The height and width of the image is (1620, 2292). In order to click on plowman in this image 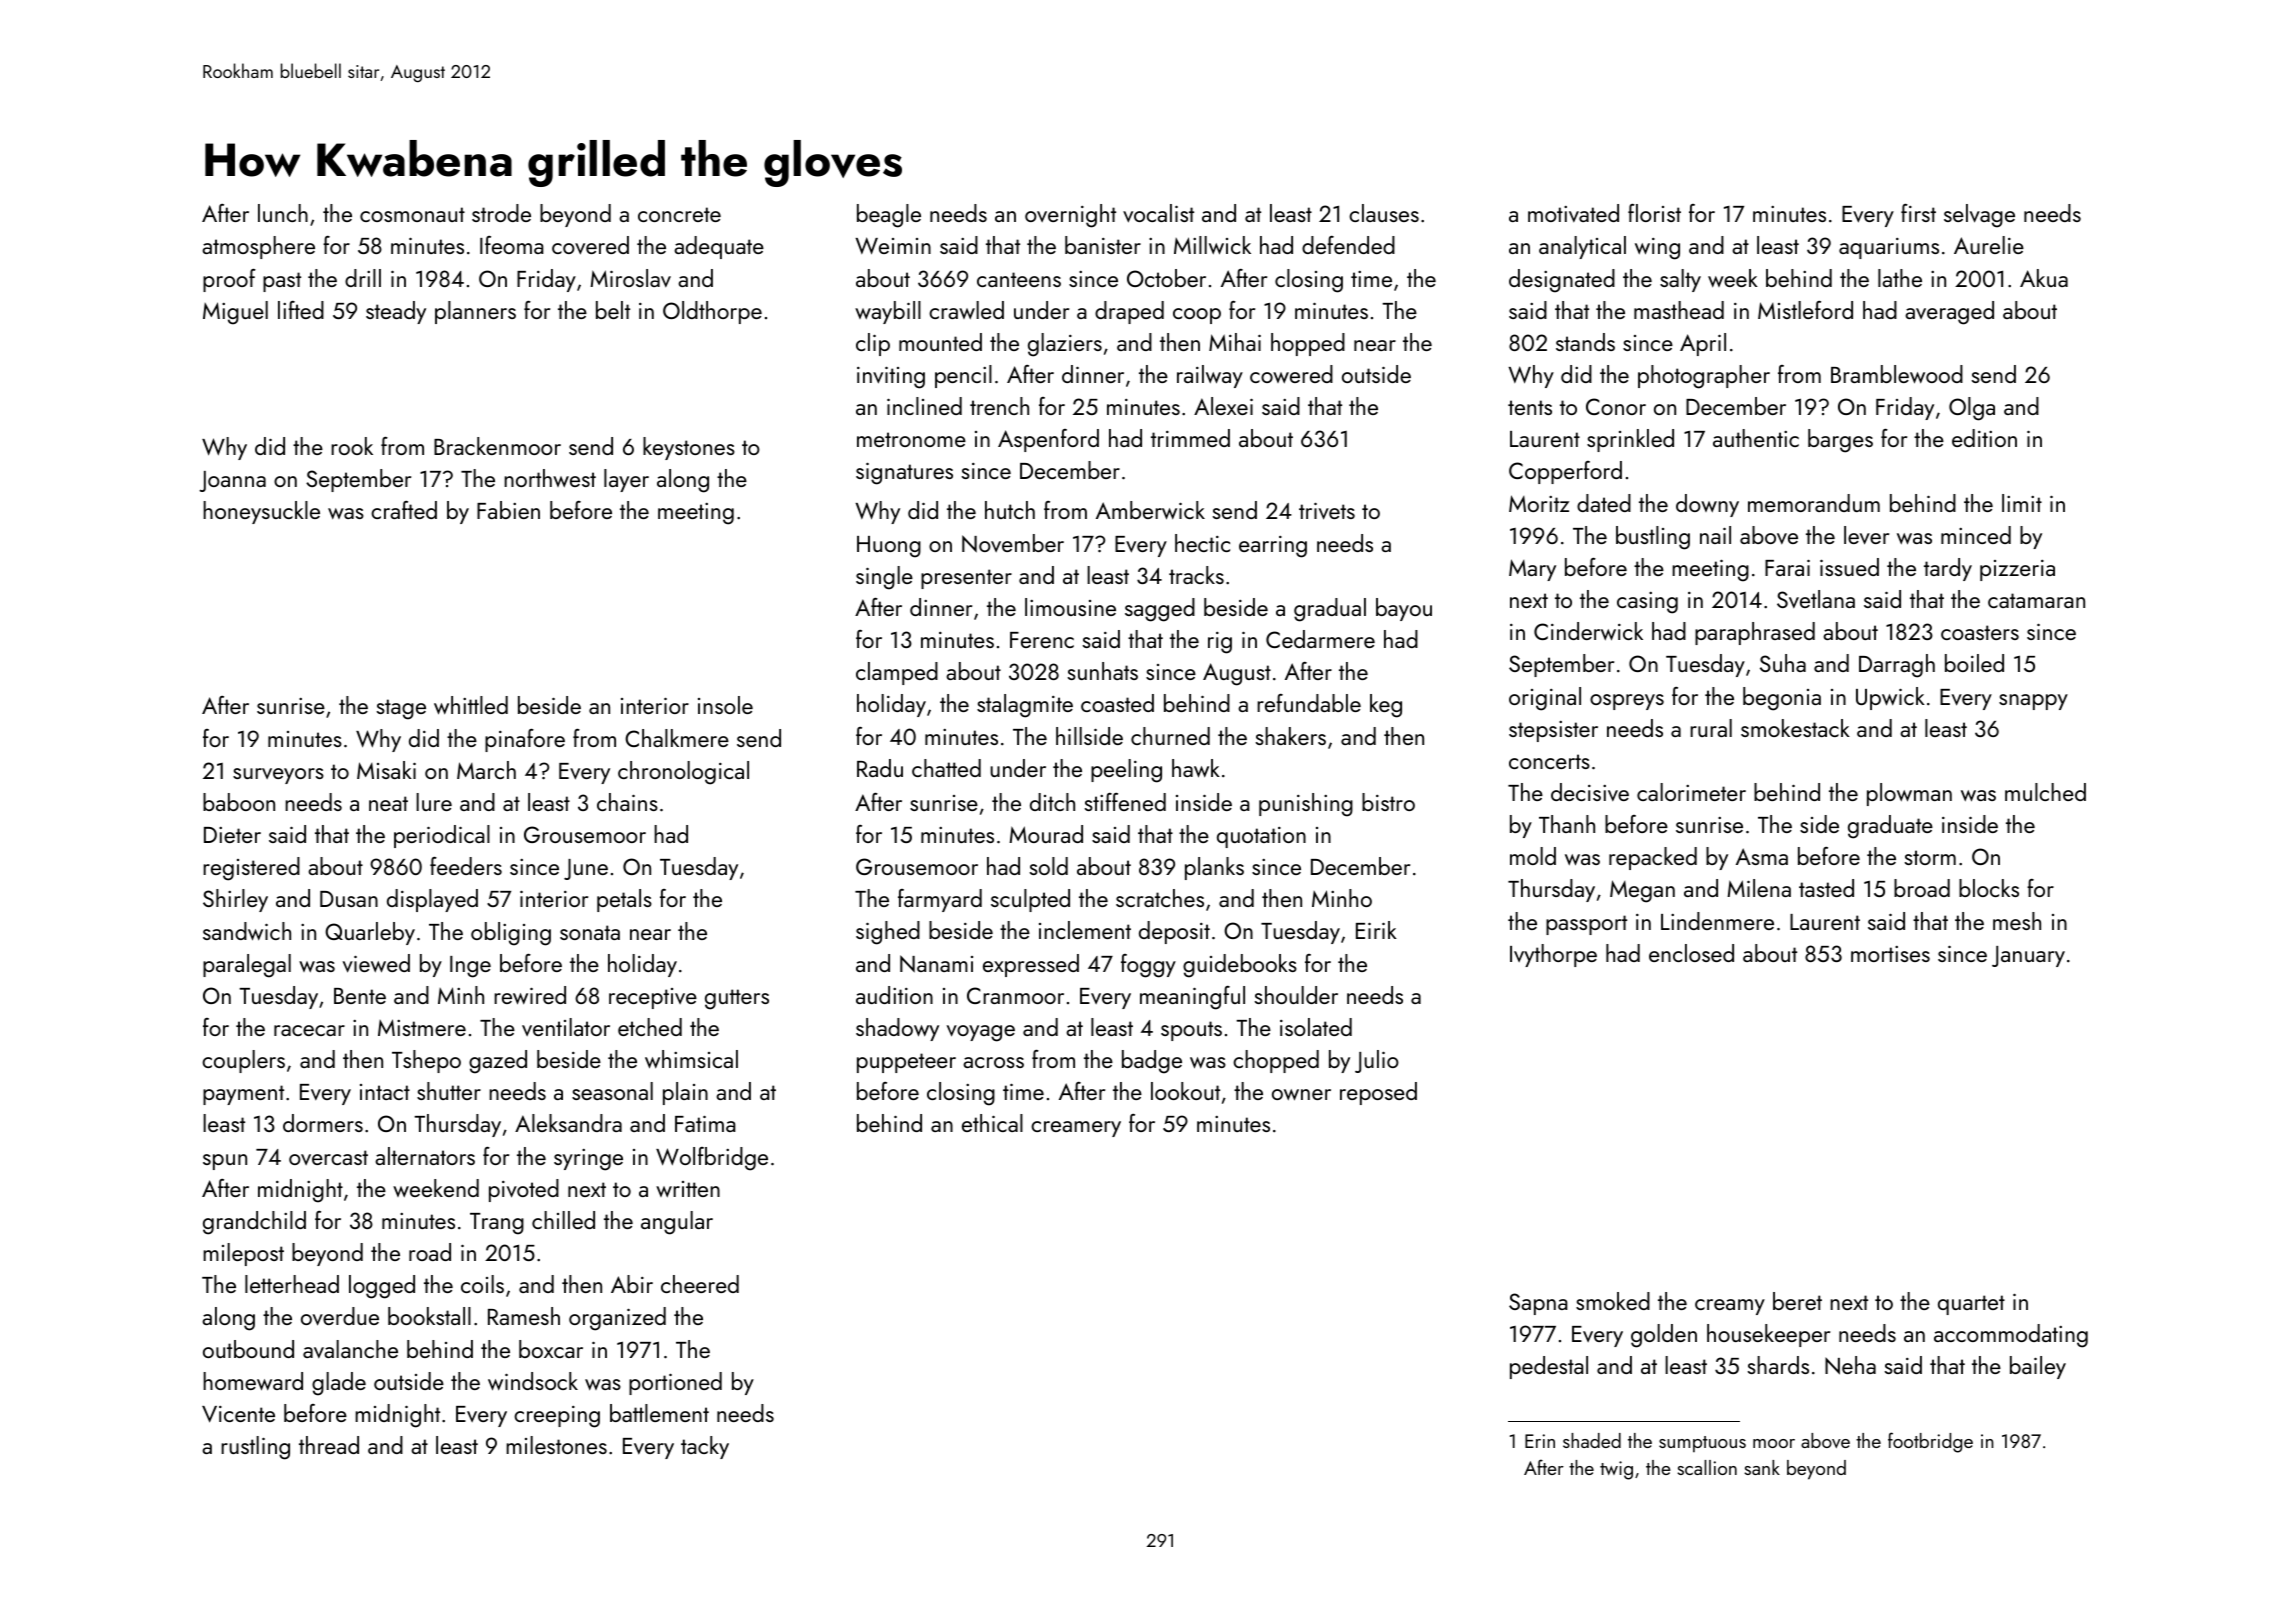, I will do `click(1909, 794)`.
